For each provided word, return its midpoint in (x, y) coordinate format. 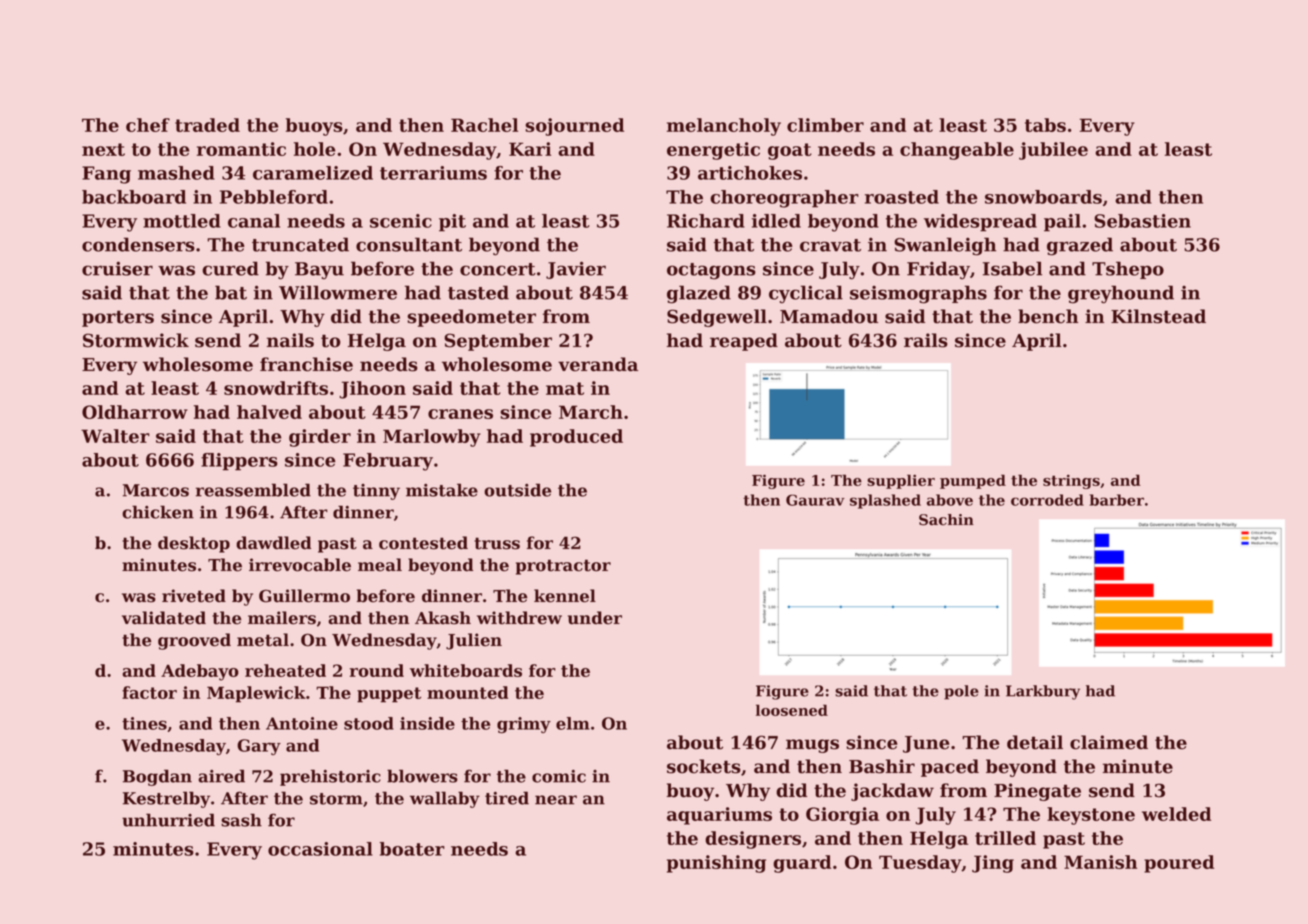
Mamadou (829, 316)
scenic (401, 221)
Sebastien (1142, 221)
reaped (744, 342)
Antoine (302, 723)
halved (269, 412)
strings (1071, 481)
